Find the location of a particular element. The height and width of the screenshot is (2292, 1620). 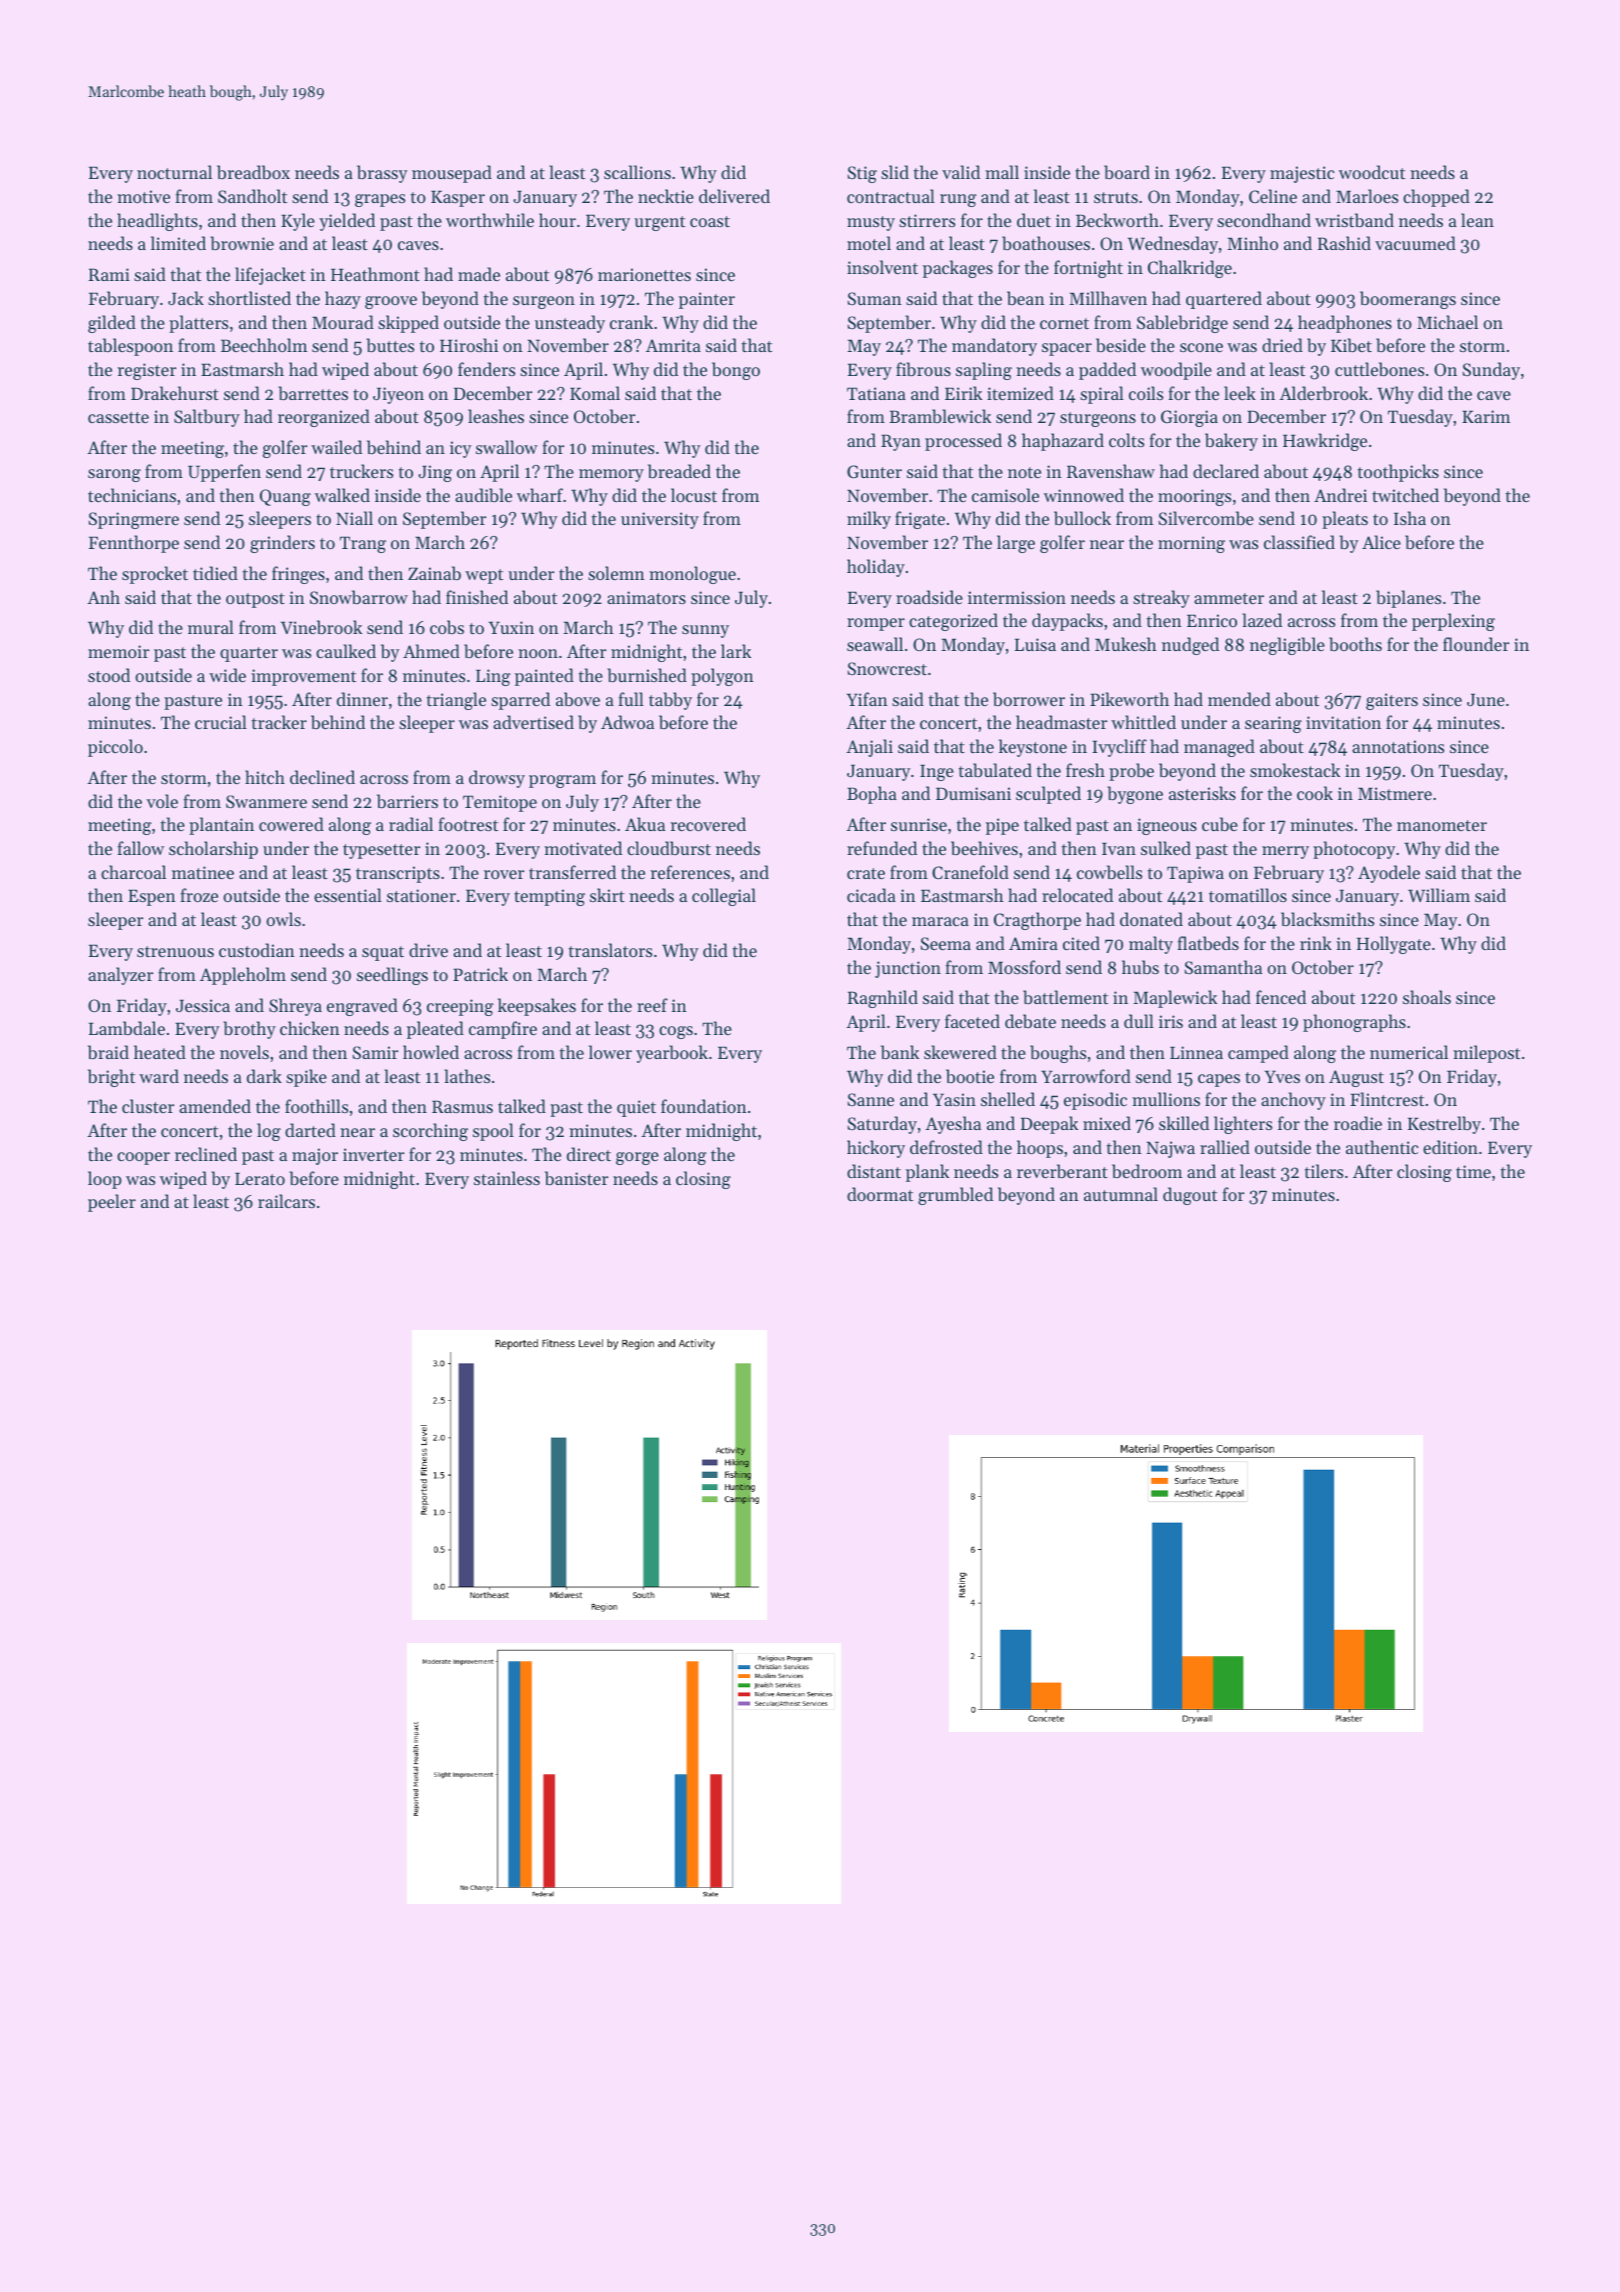

manometer is located at coordinates (1442, 825).
